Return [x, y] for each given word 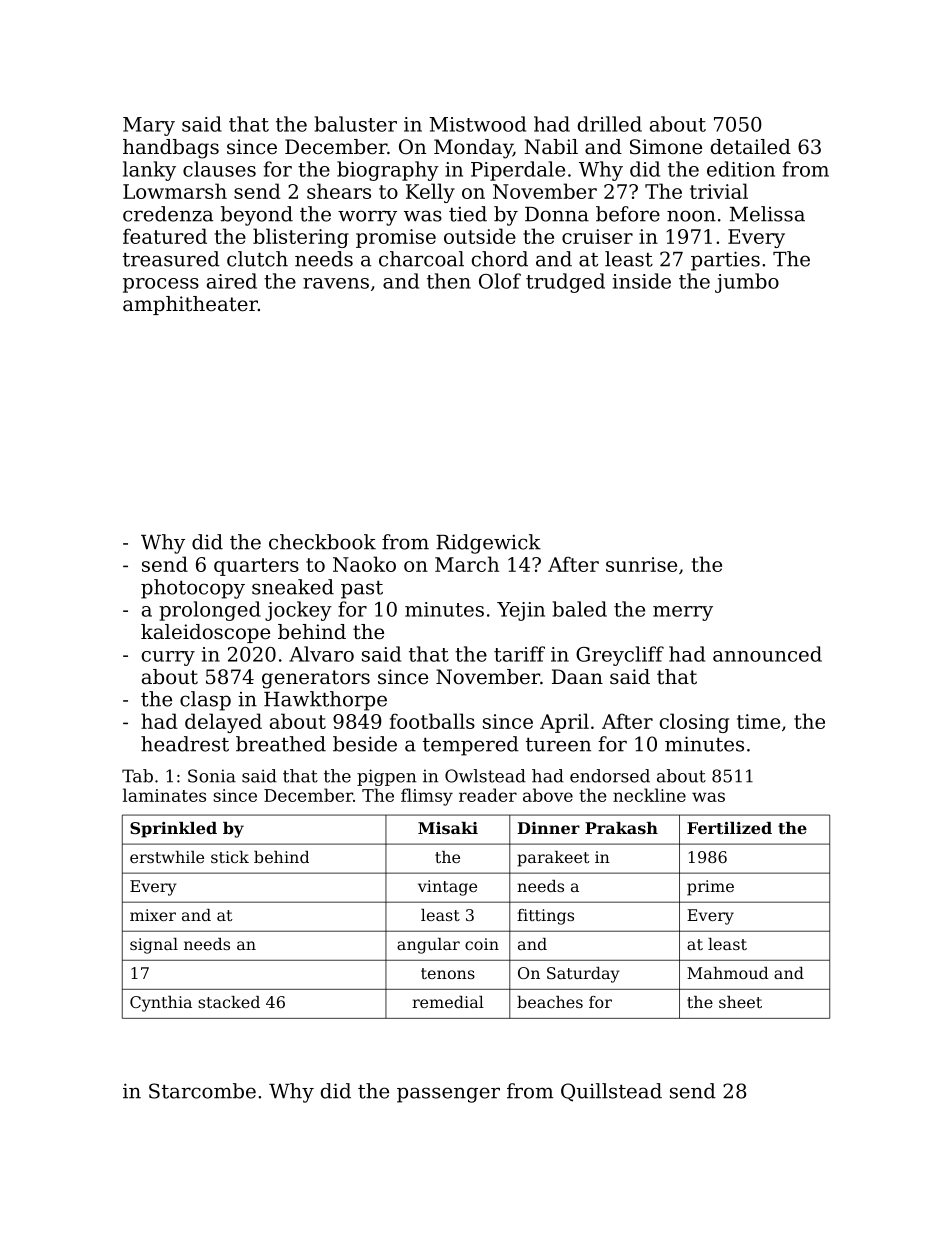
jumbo [747, 283]
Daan [577, 677]
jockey [298, 611]
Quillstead [611, 1092]
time [758, 721]
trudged [565, 283]
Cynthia [161, 1004]
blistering [301, 238]
